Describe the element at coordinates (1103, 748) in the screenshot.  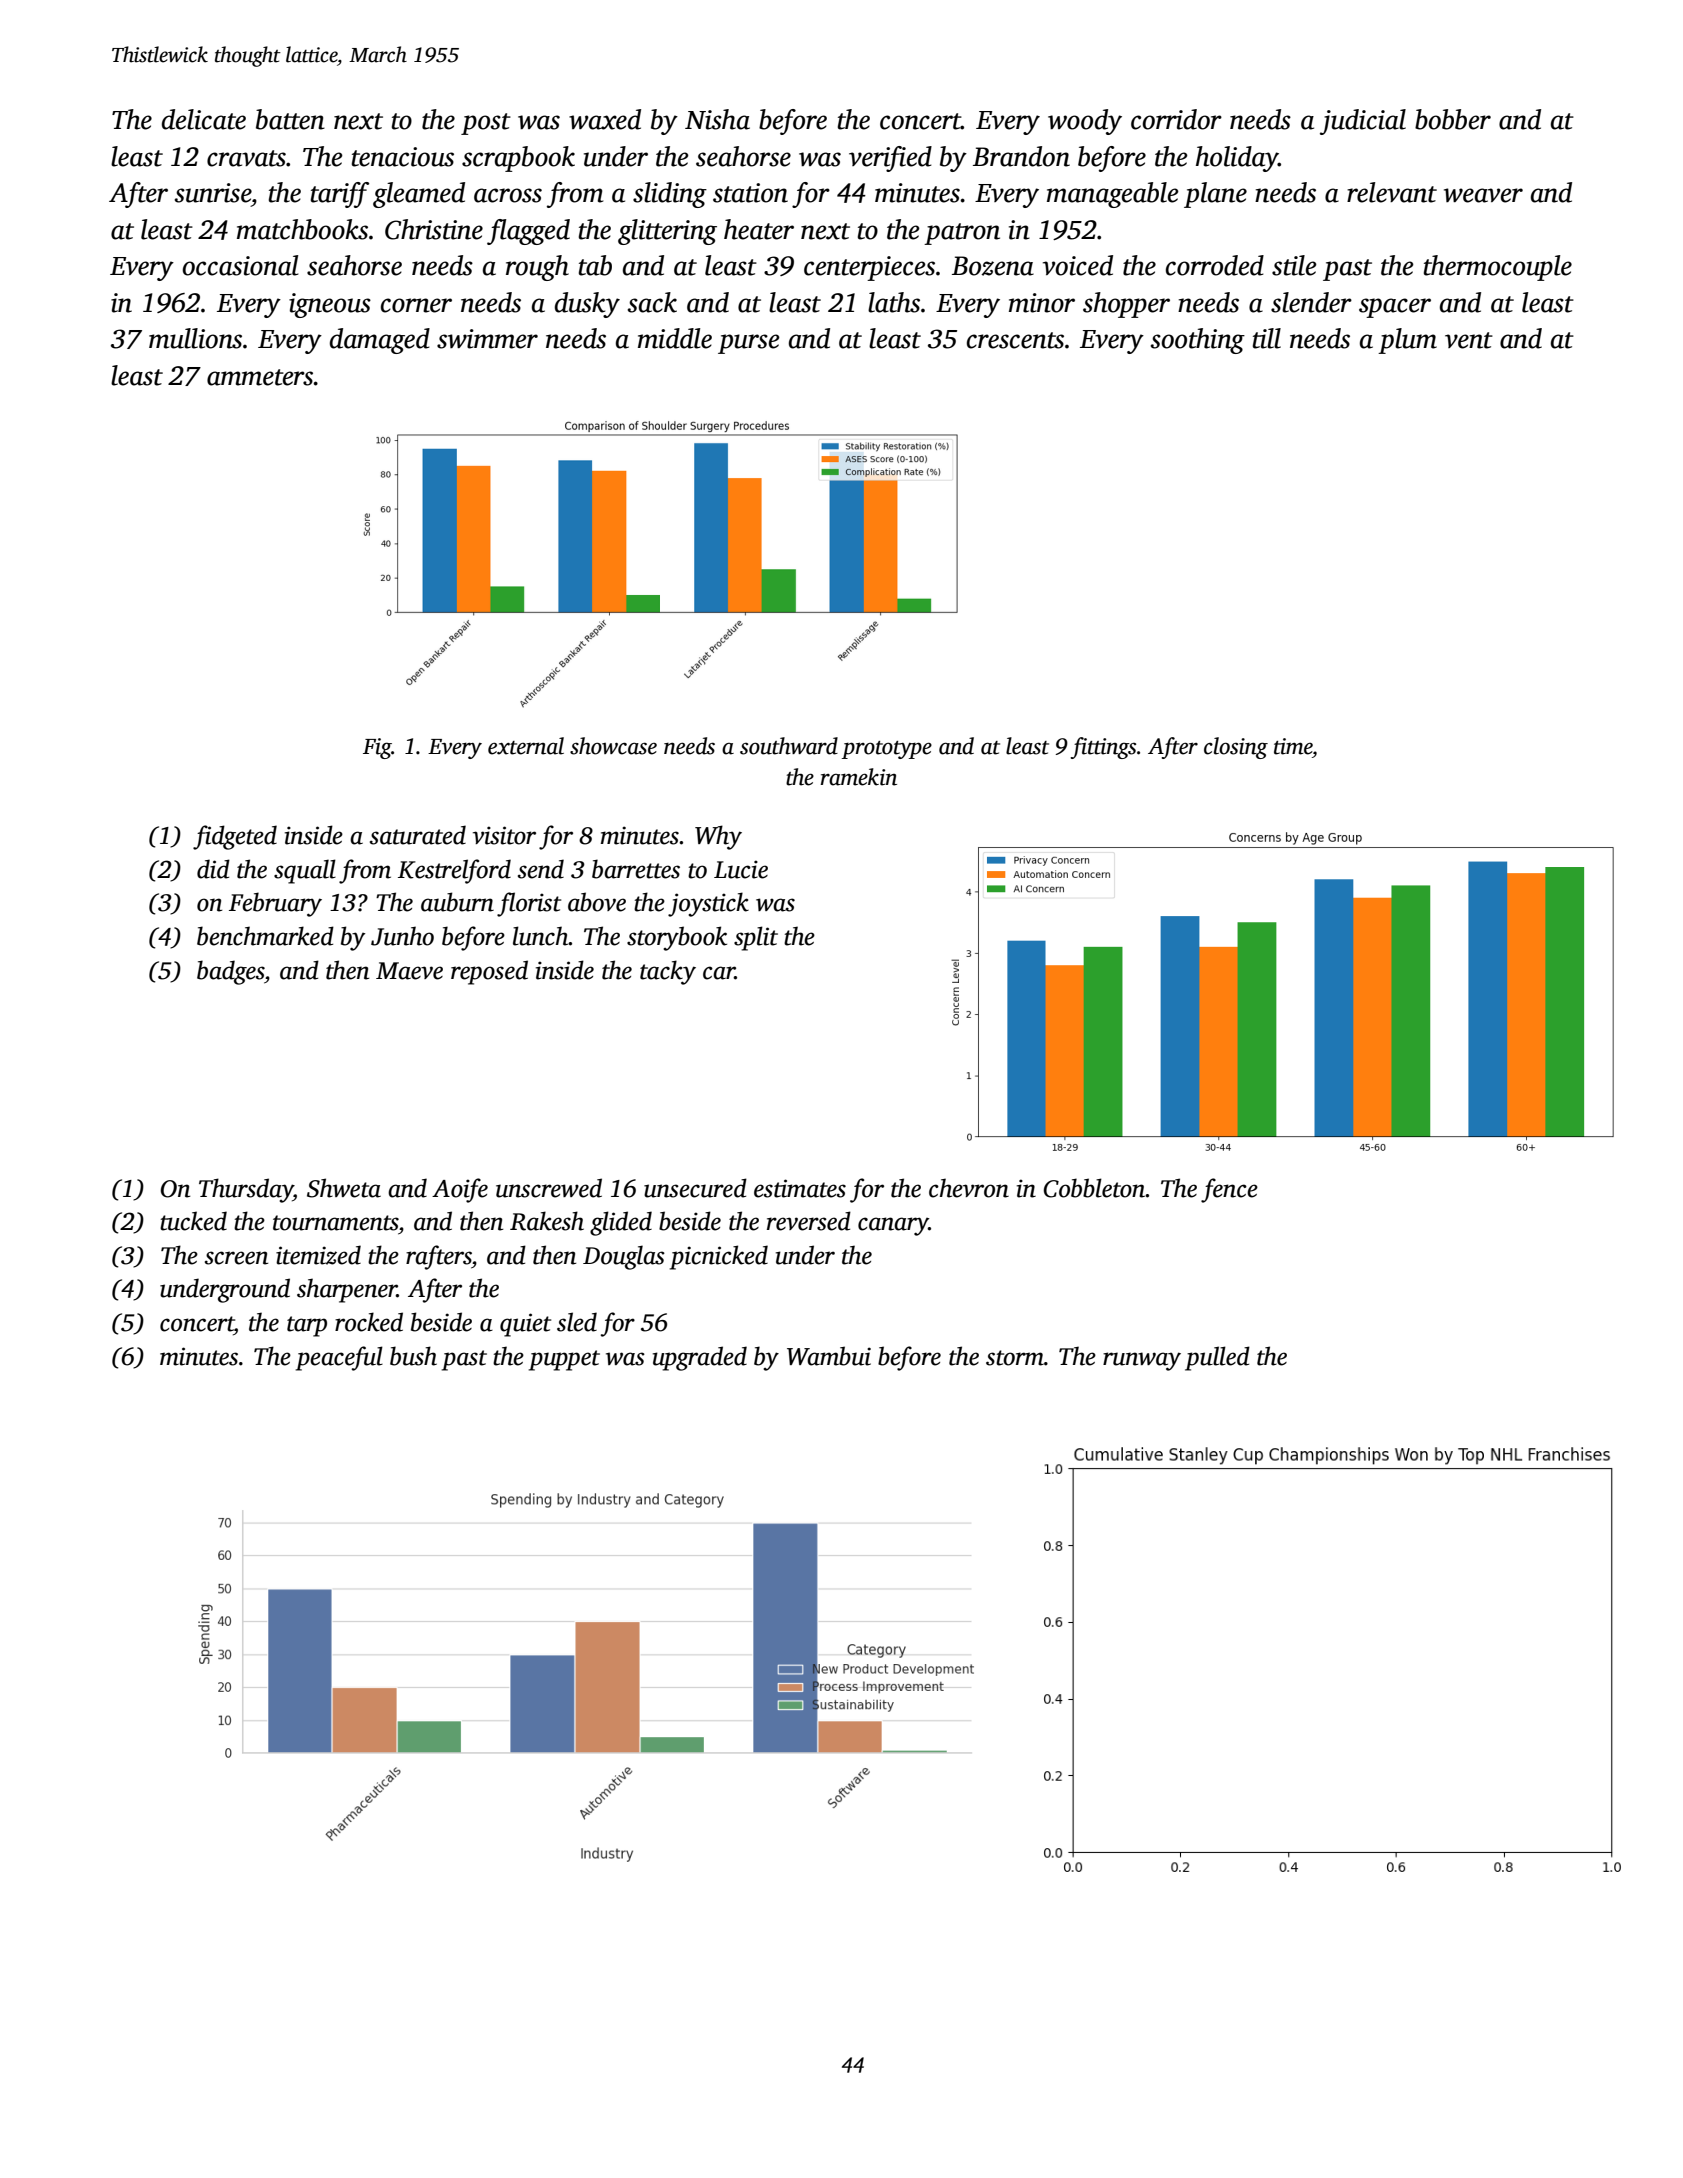
I see `fittings` at that location.
